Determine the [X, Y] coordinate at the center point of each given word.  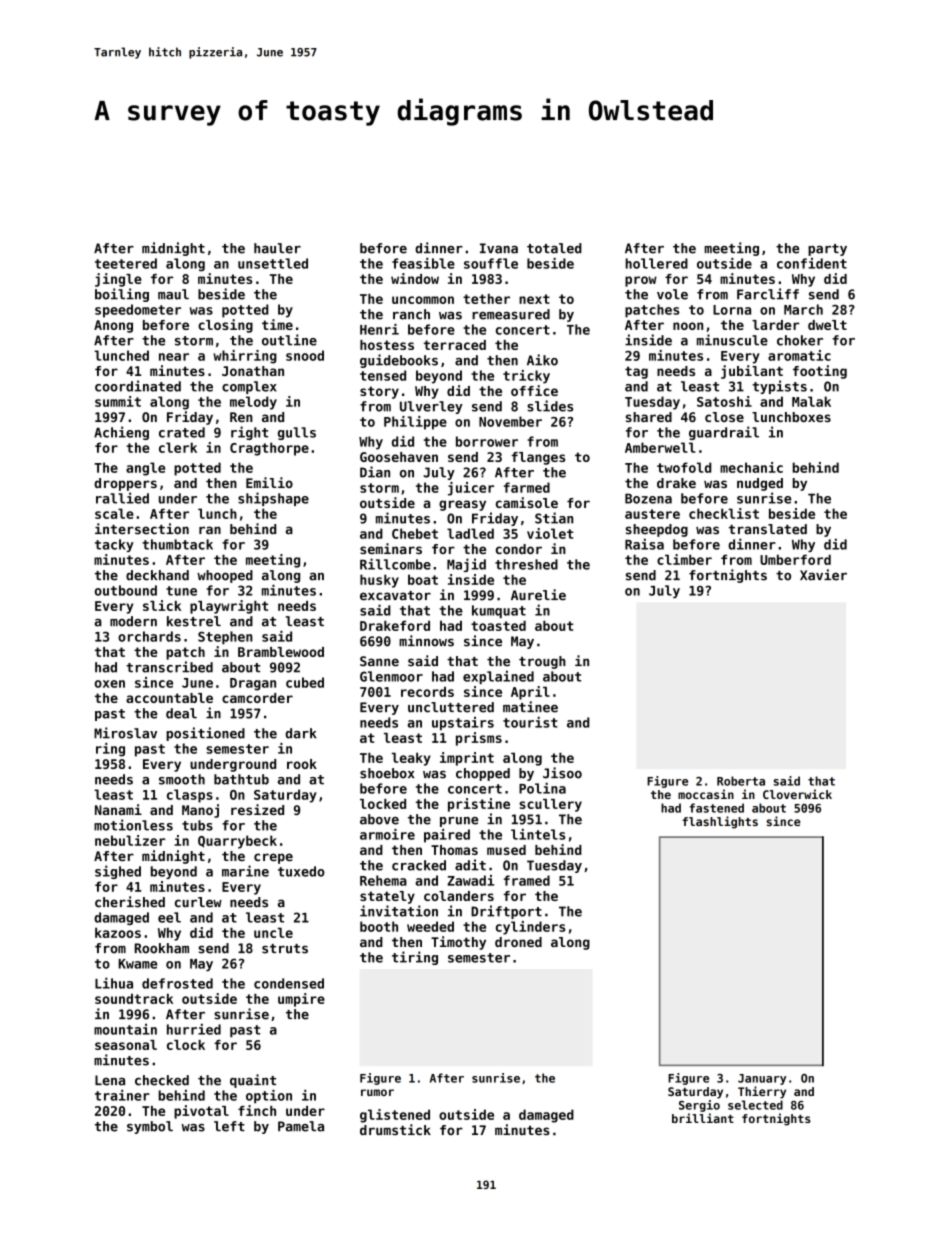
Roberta [741, 781]
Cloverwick [797, 794]
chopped [483, 774]
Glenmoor [391, 676]
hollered [657, 263]
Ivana [499, 248]
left [229, 1126]
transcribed [169, 667]
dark [301, 733]
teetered [126, 263]
